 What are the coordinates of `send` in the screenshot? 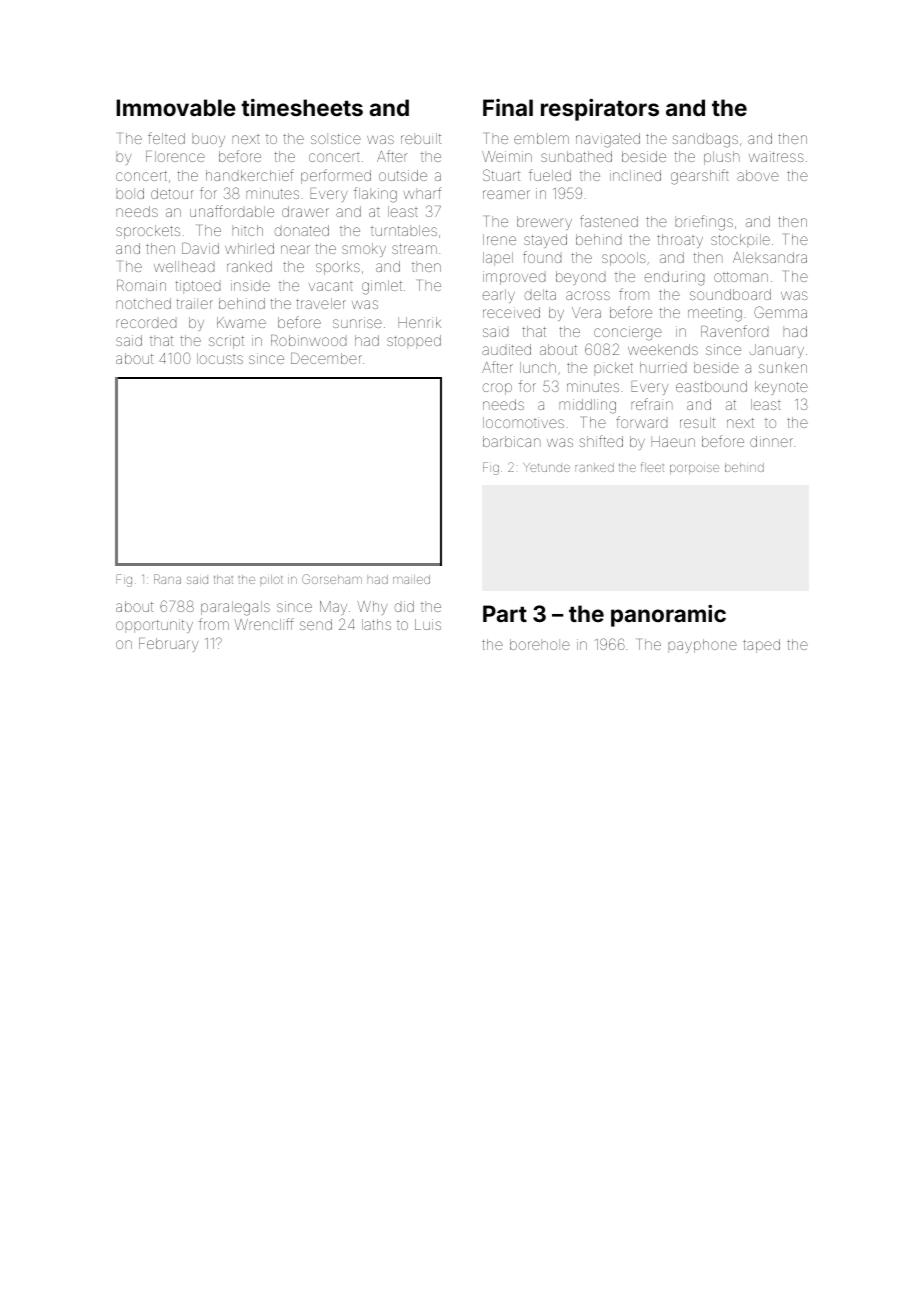 It's located at (316, 624).
